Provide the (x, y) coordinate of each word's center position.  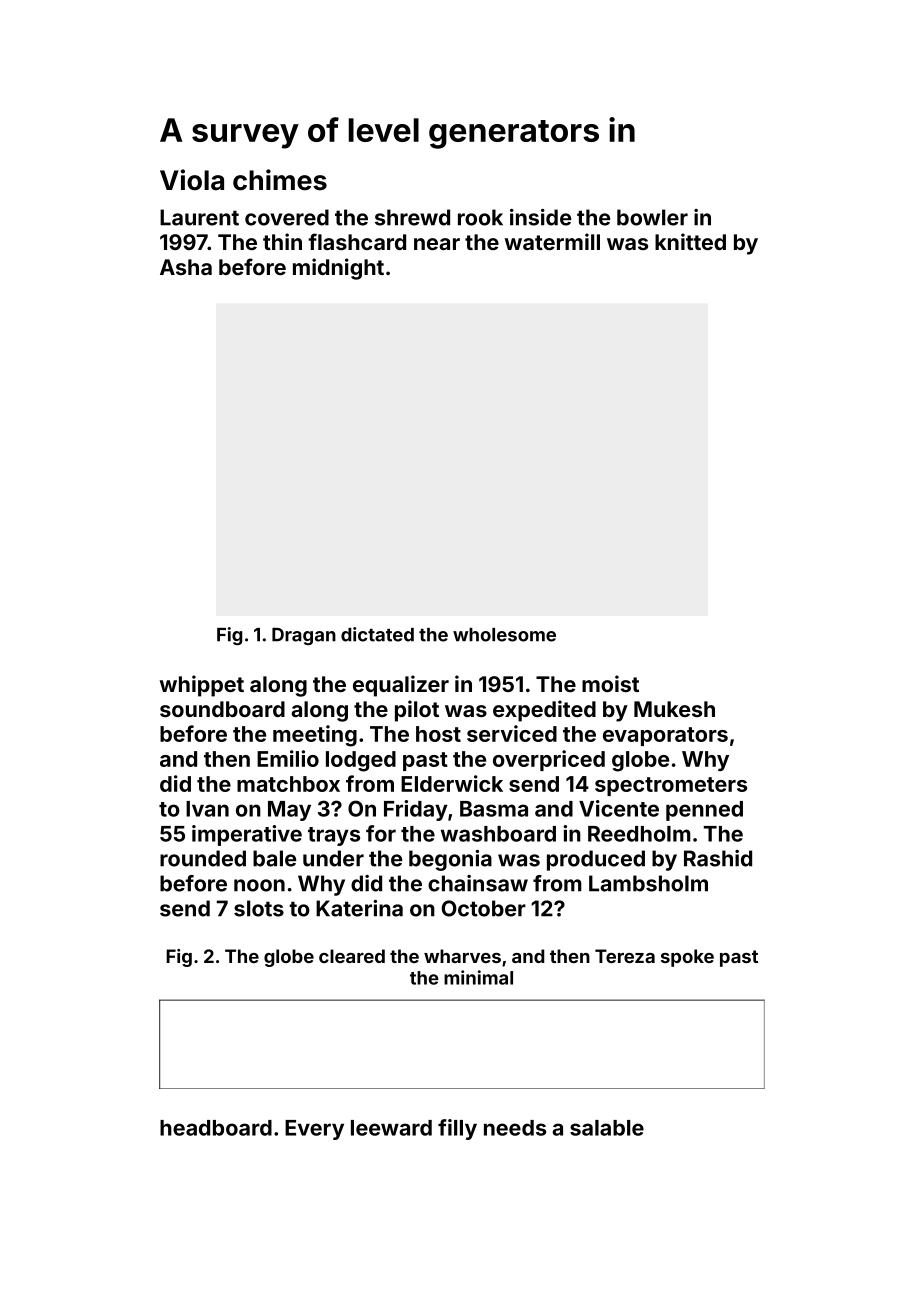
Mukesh (674, 709)
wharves (462, 956)
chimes (280, 180)
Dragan (304, 636)
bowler (652, 217)
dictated (377, 634)
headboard (216, 1128)
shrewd (412, 217)
